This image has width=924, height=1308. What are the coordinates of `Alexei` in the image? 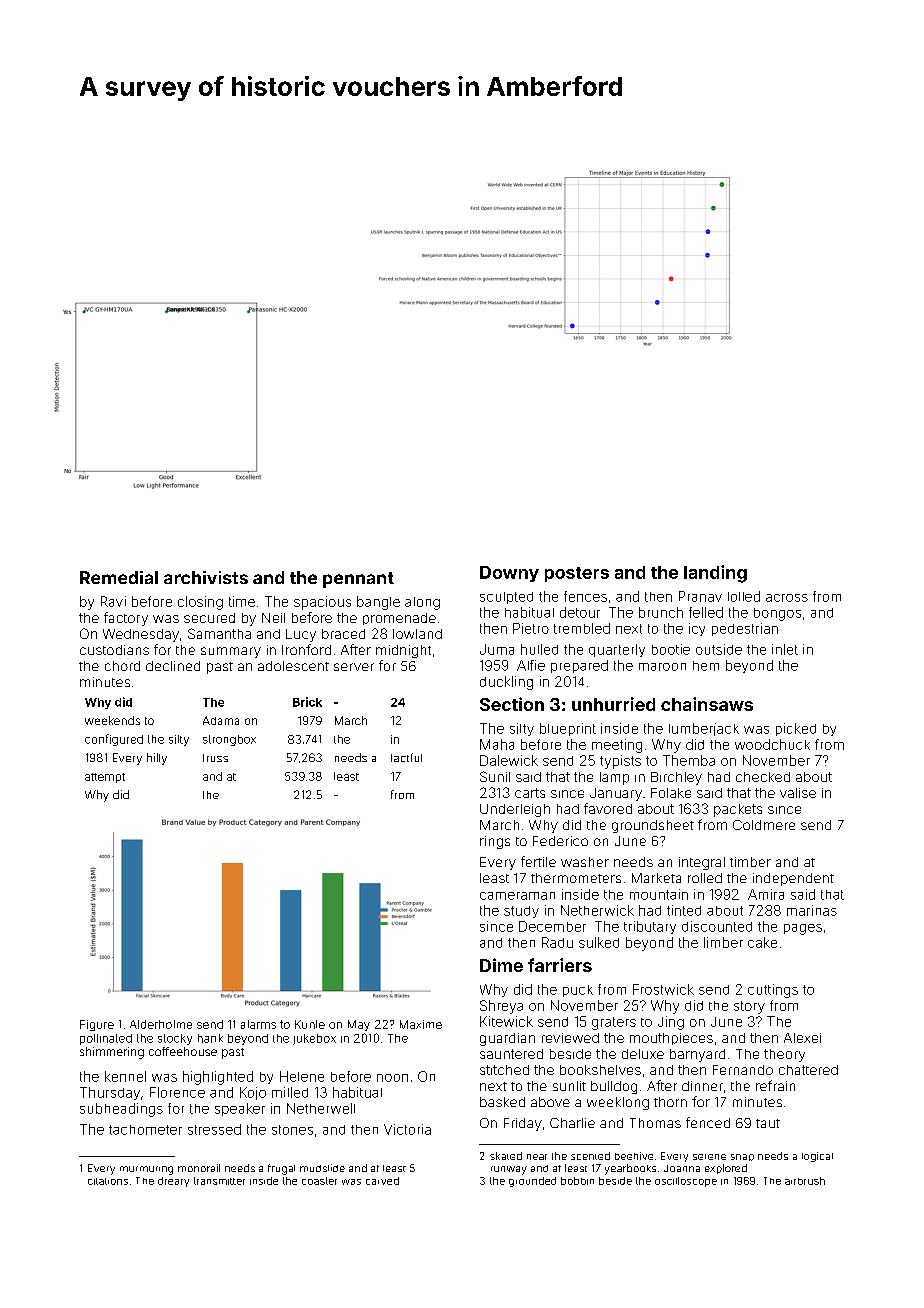 It's located at (802, 1038).
